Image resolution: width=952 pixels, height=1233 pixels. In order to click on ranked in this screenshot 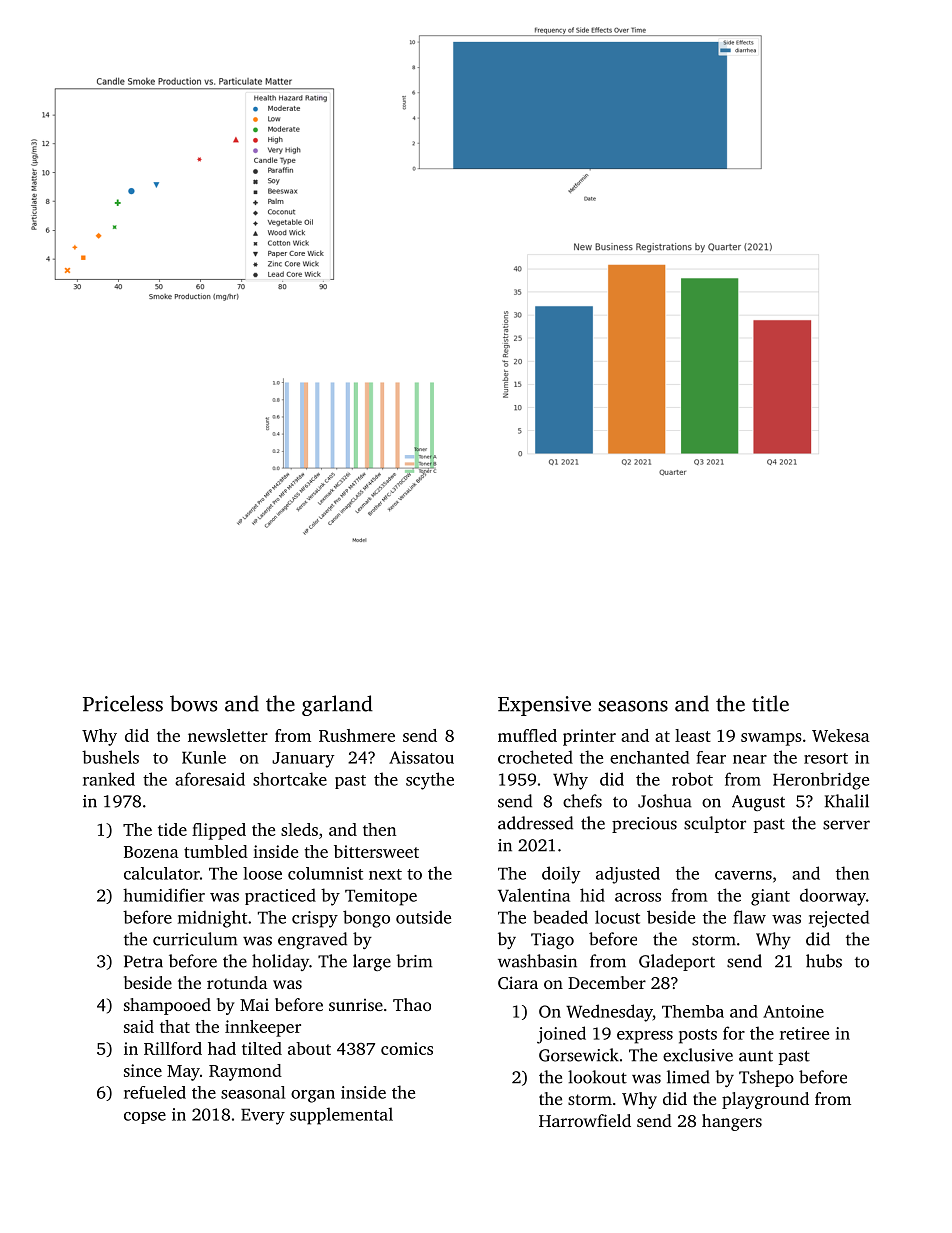, I will do `click(109, 779)`.
